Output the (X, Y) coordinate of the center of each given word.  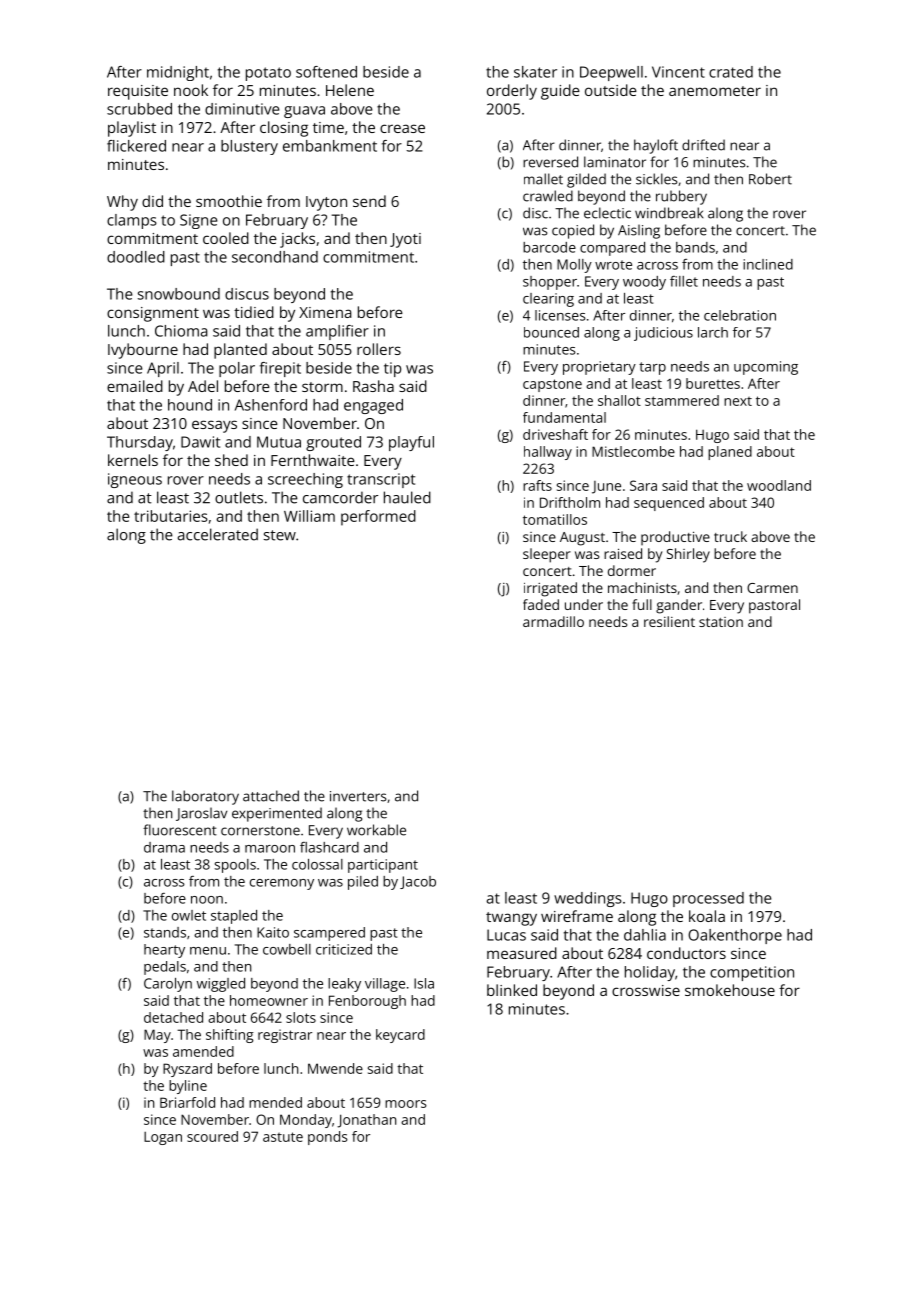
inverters (358, 796)
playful (411, 443)
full (642, 604)
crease (402, 128)
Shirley (688, 555)
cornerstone (260, 831)
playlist (132, 129)
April (163, 369)
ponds (328, 1138)
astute (283, 1137)
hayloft (656, 146)
